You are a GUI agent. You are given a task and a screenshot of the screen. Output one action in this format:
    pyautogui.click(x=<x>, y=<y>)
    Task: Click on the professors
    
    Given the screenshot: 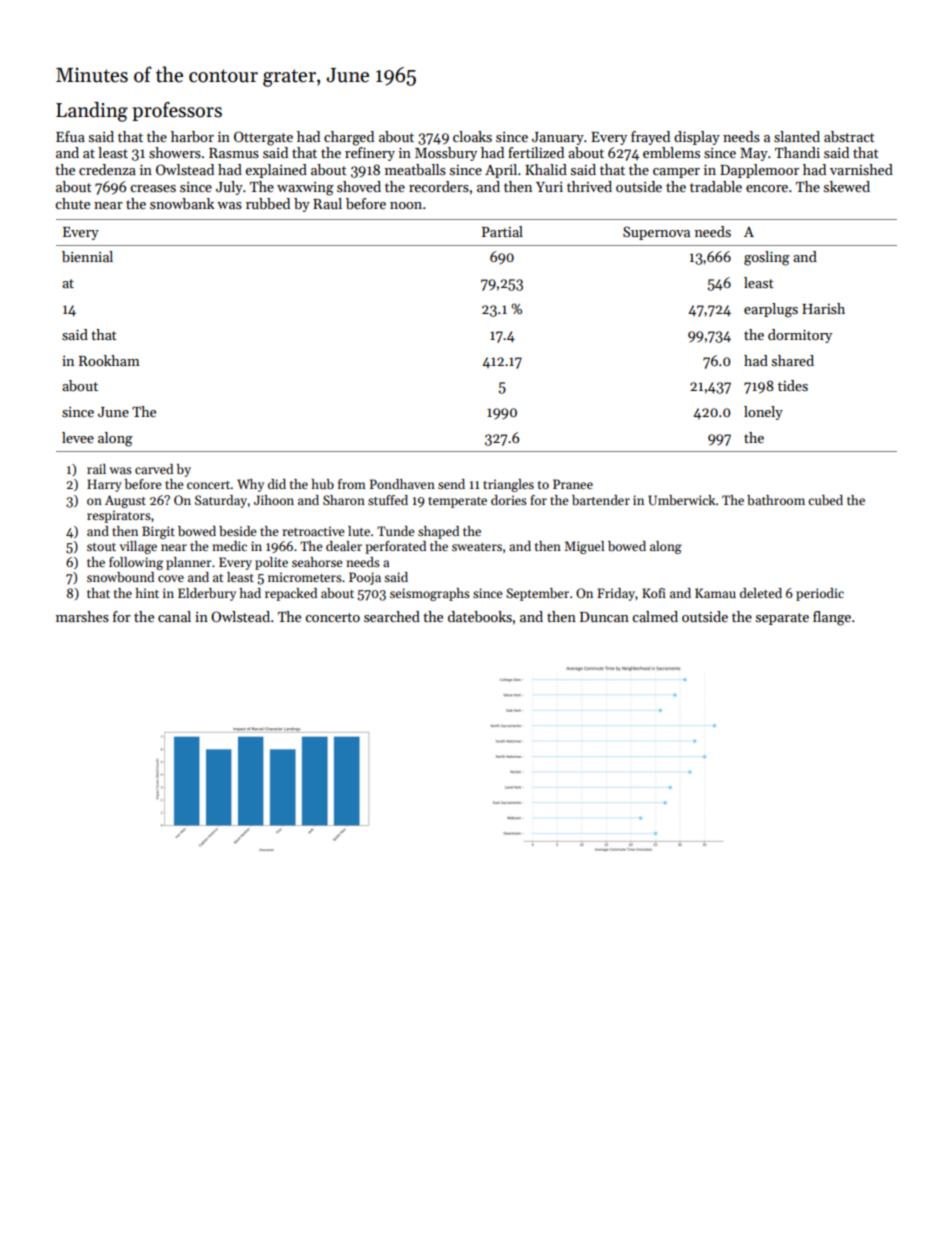 What is the action you would take?
    pyautogui.click(x=177, y=111)
